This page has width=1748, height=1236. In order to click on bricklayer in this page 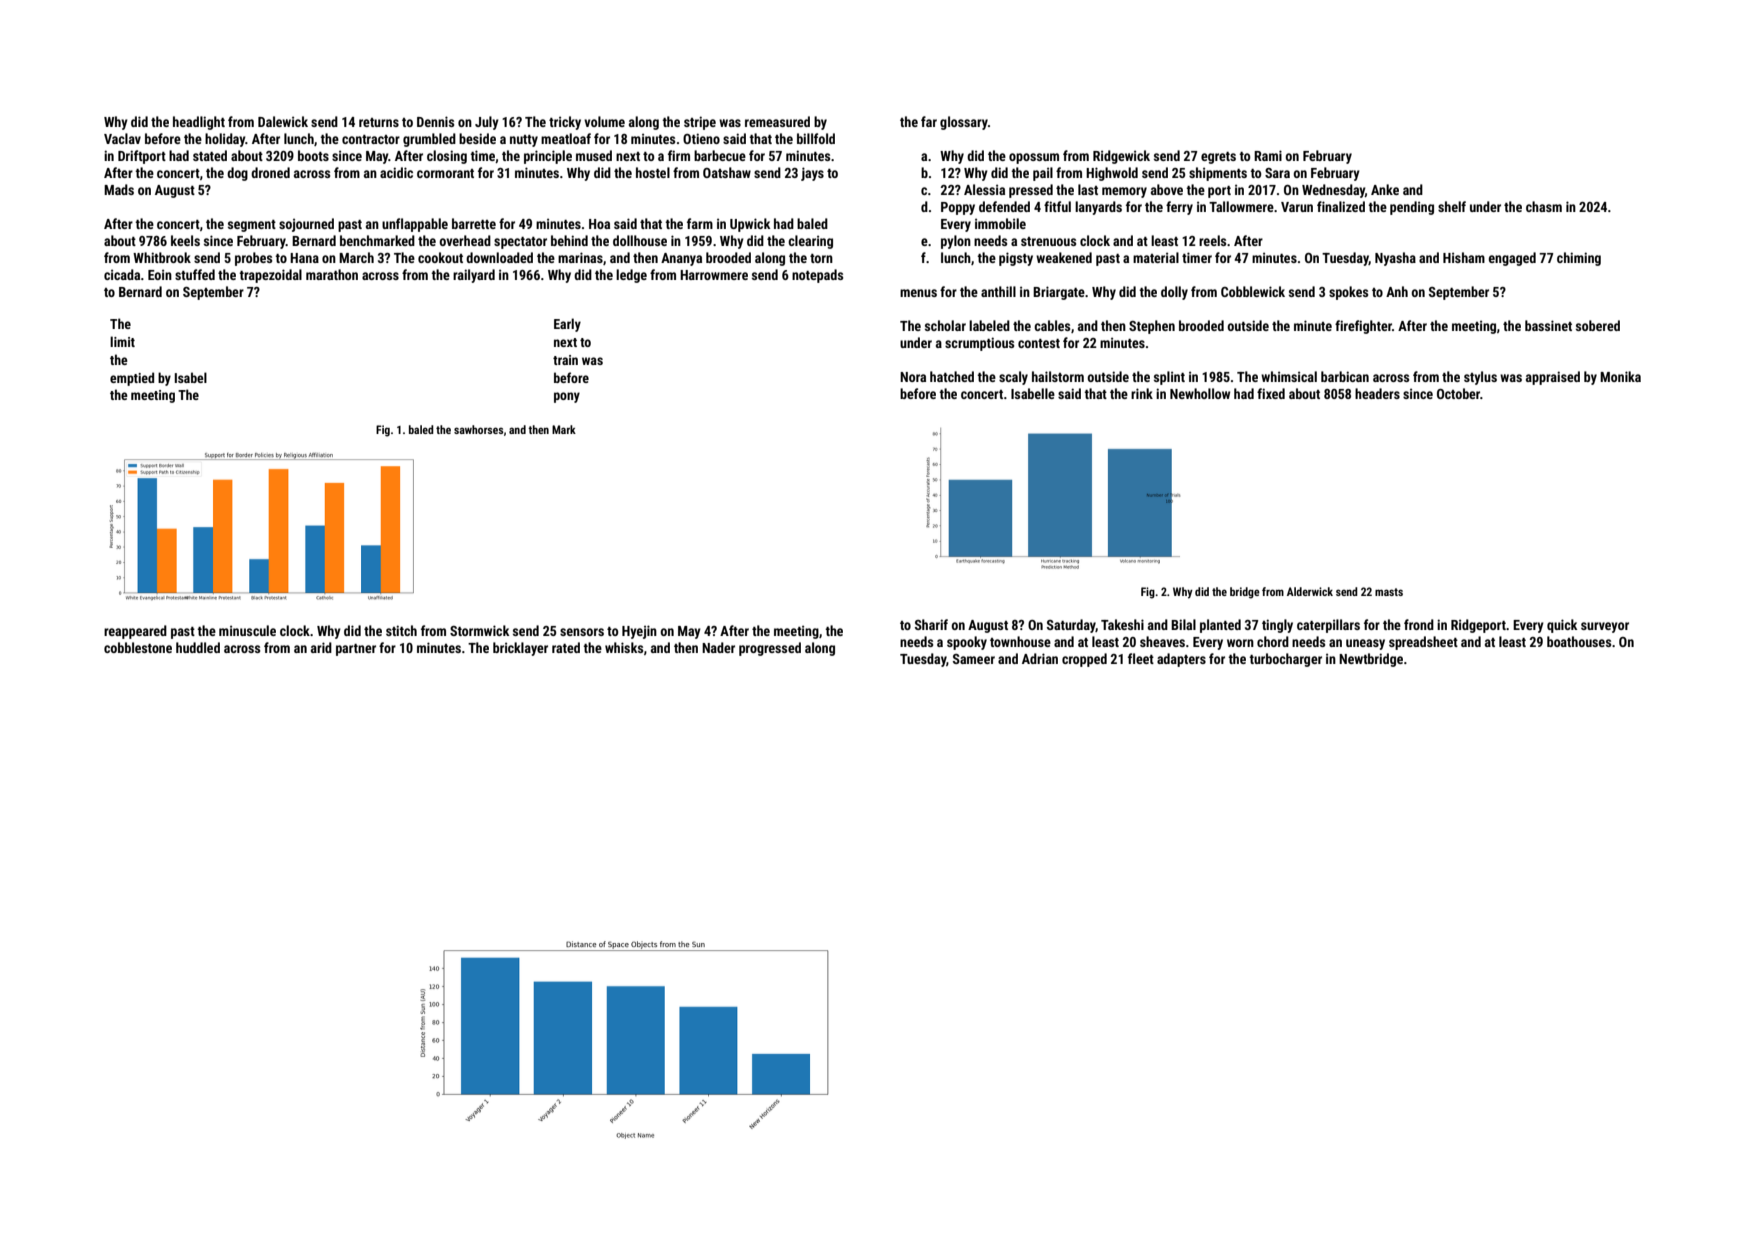, I will do `click(520, 649)`.
